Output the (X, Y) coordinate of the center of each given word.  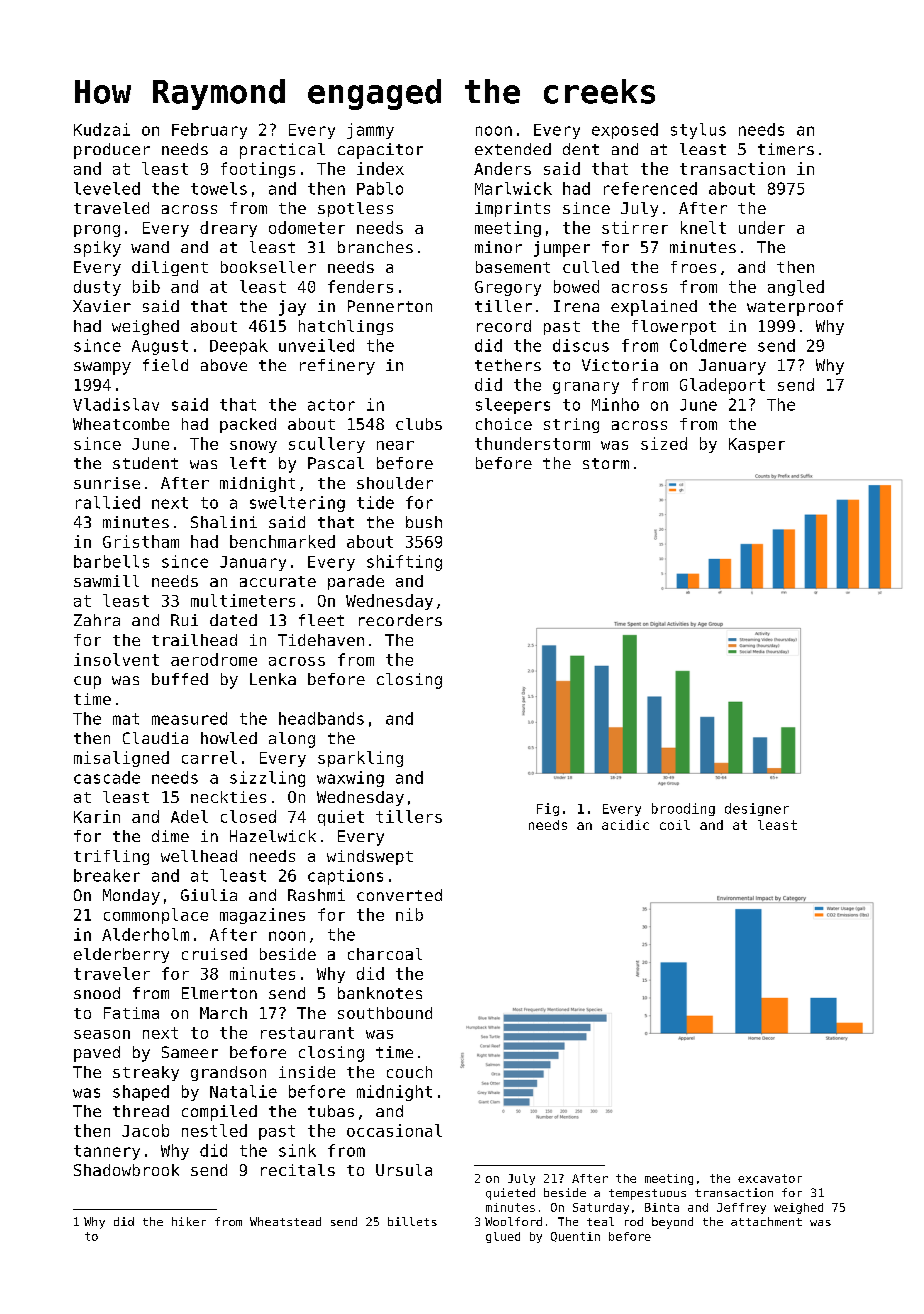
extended (513, 149)
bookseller (268, 267)
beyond (672, 1223)
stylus (698, 131)
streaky (146, 1073)
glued (503, 1237)
